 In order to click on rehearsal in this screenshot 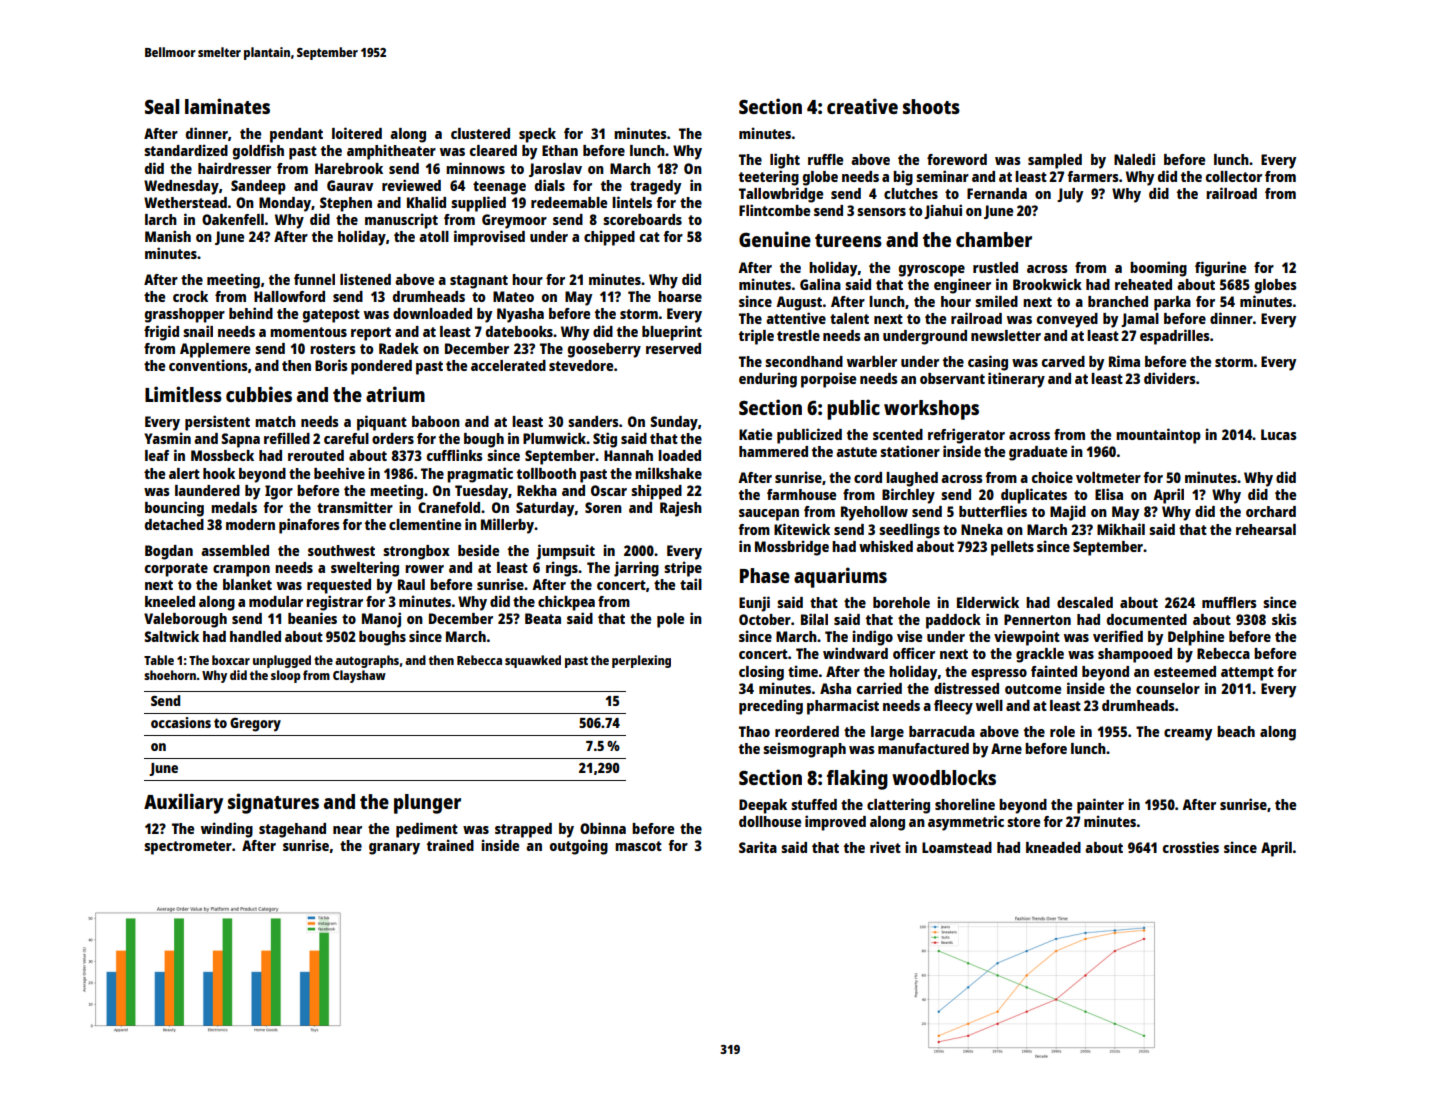, I will do `click(1266, 529)`.
